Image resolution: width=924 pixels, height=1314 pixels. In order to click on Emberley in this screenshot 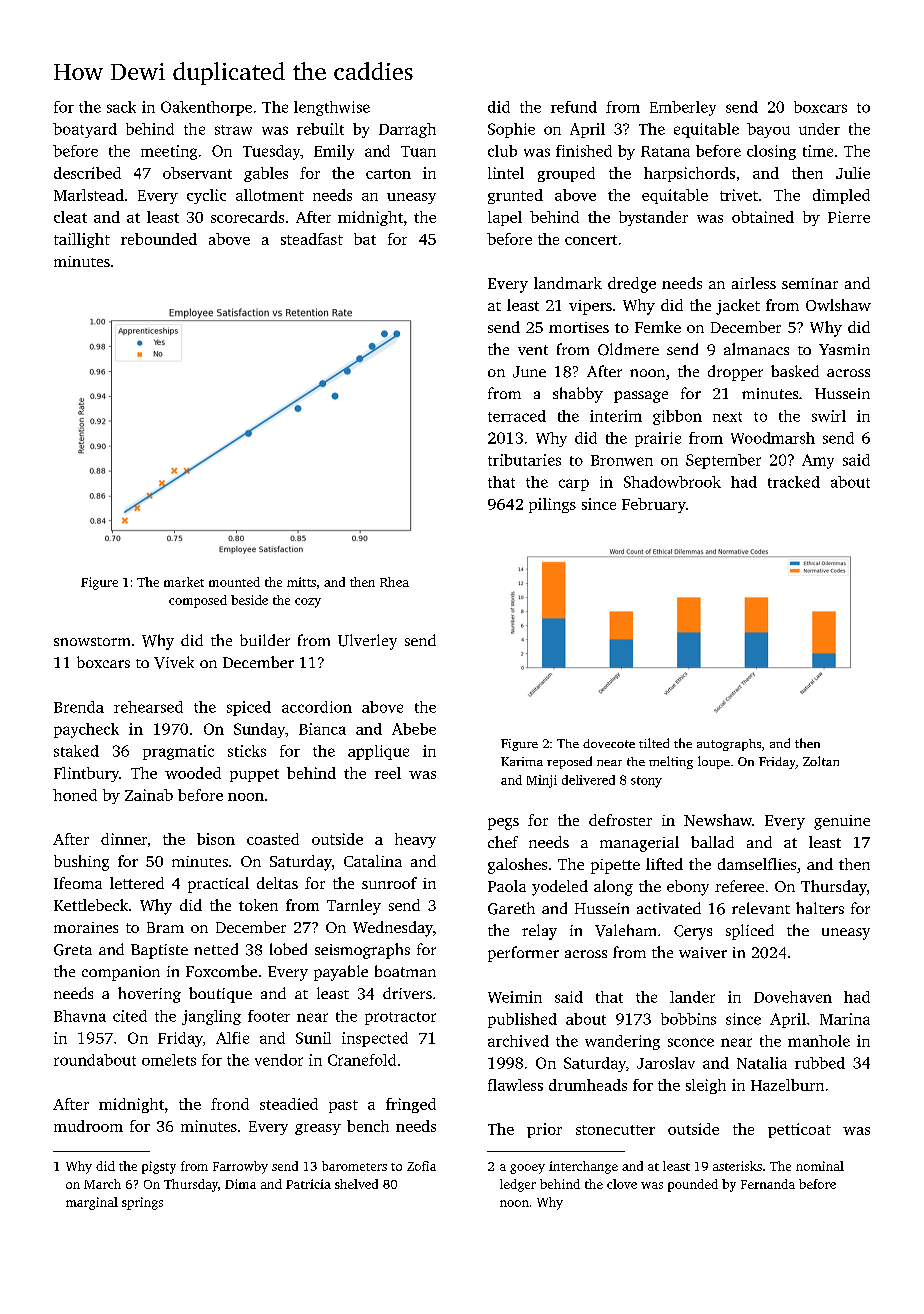, I will do `click(683, 108)`.
